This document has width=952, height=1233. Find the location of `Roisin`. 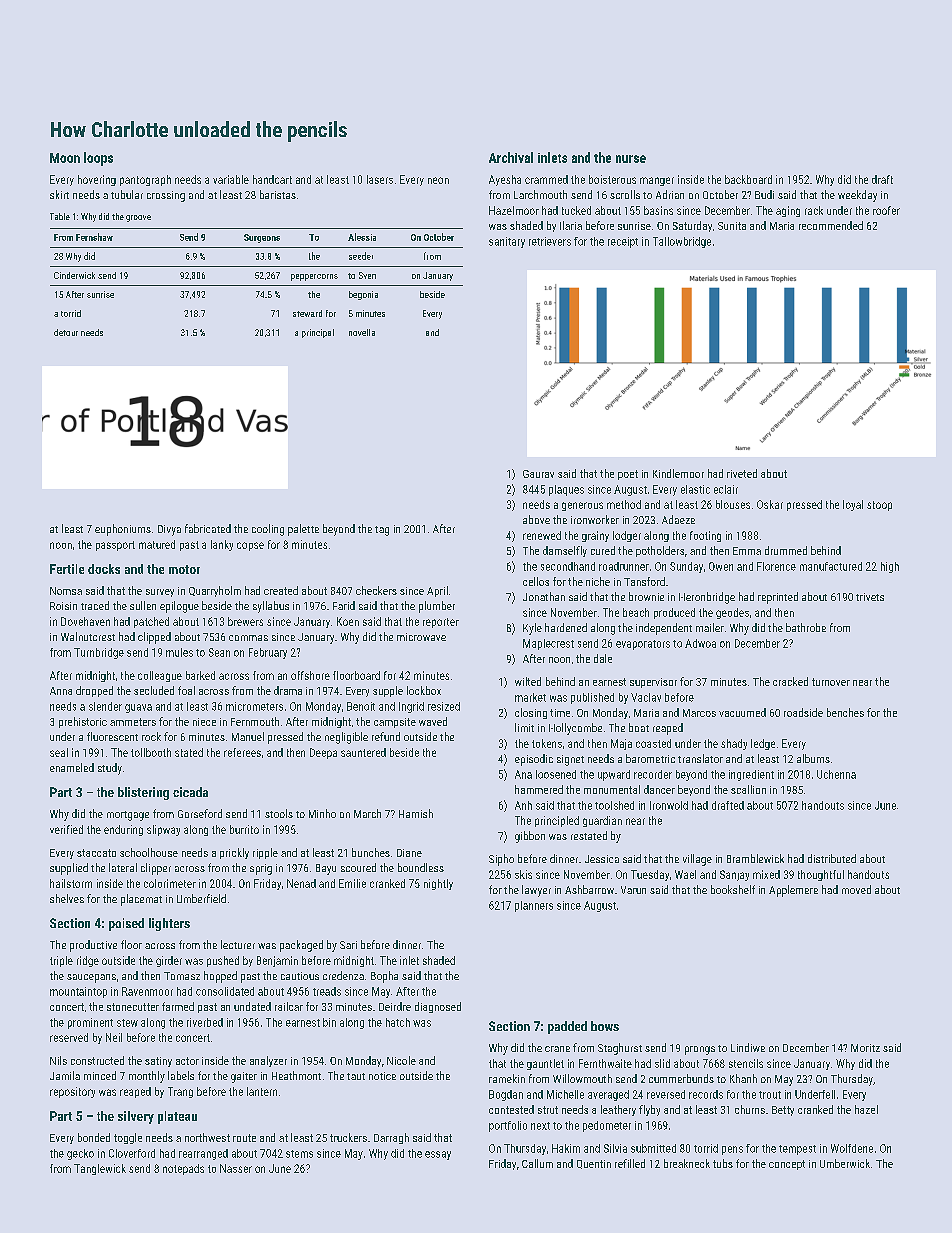

Roisin is located at coordinates (63, 606).
